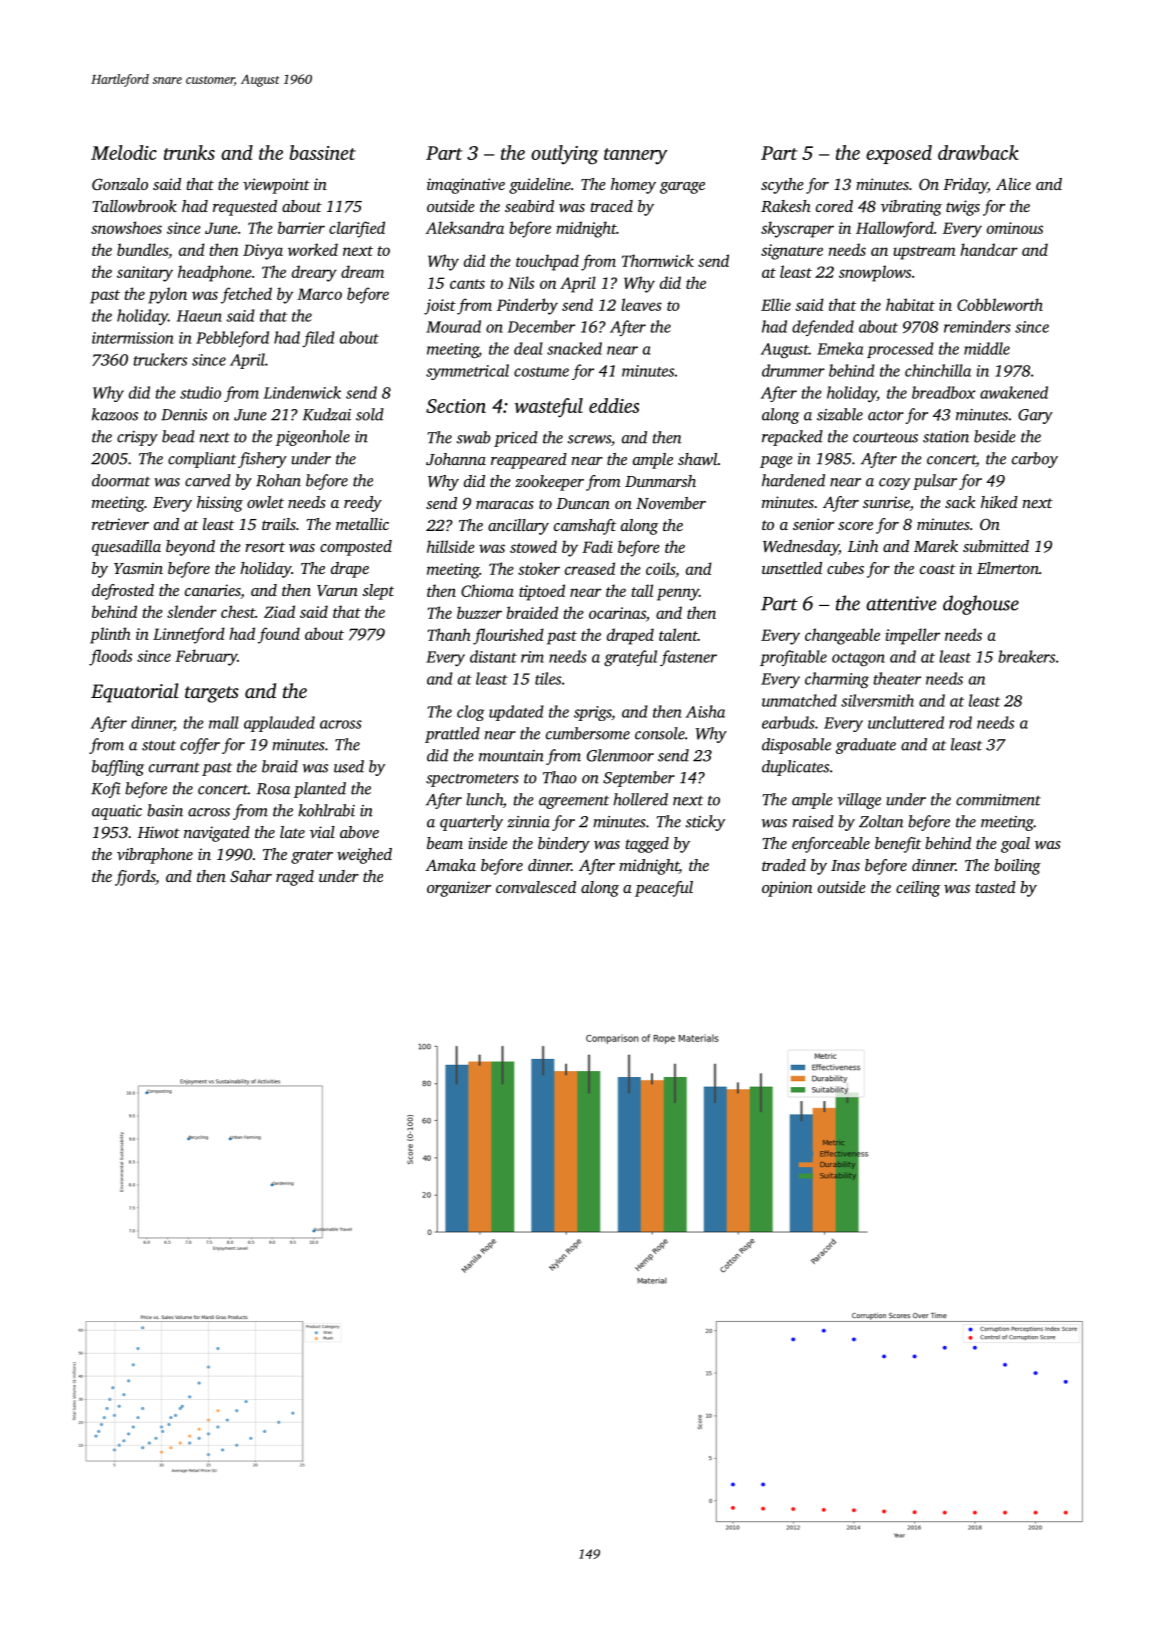 This screenshot has width=1156, height=1634. What do you see at coordinates (565, 155) in the screenshot?
I see `outlying` at bounding box center [565, 155].
